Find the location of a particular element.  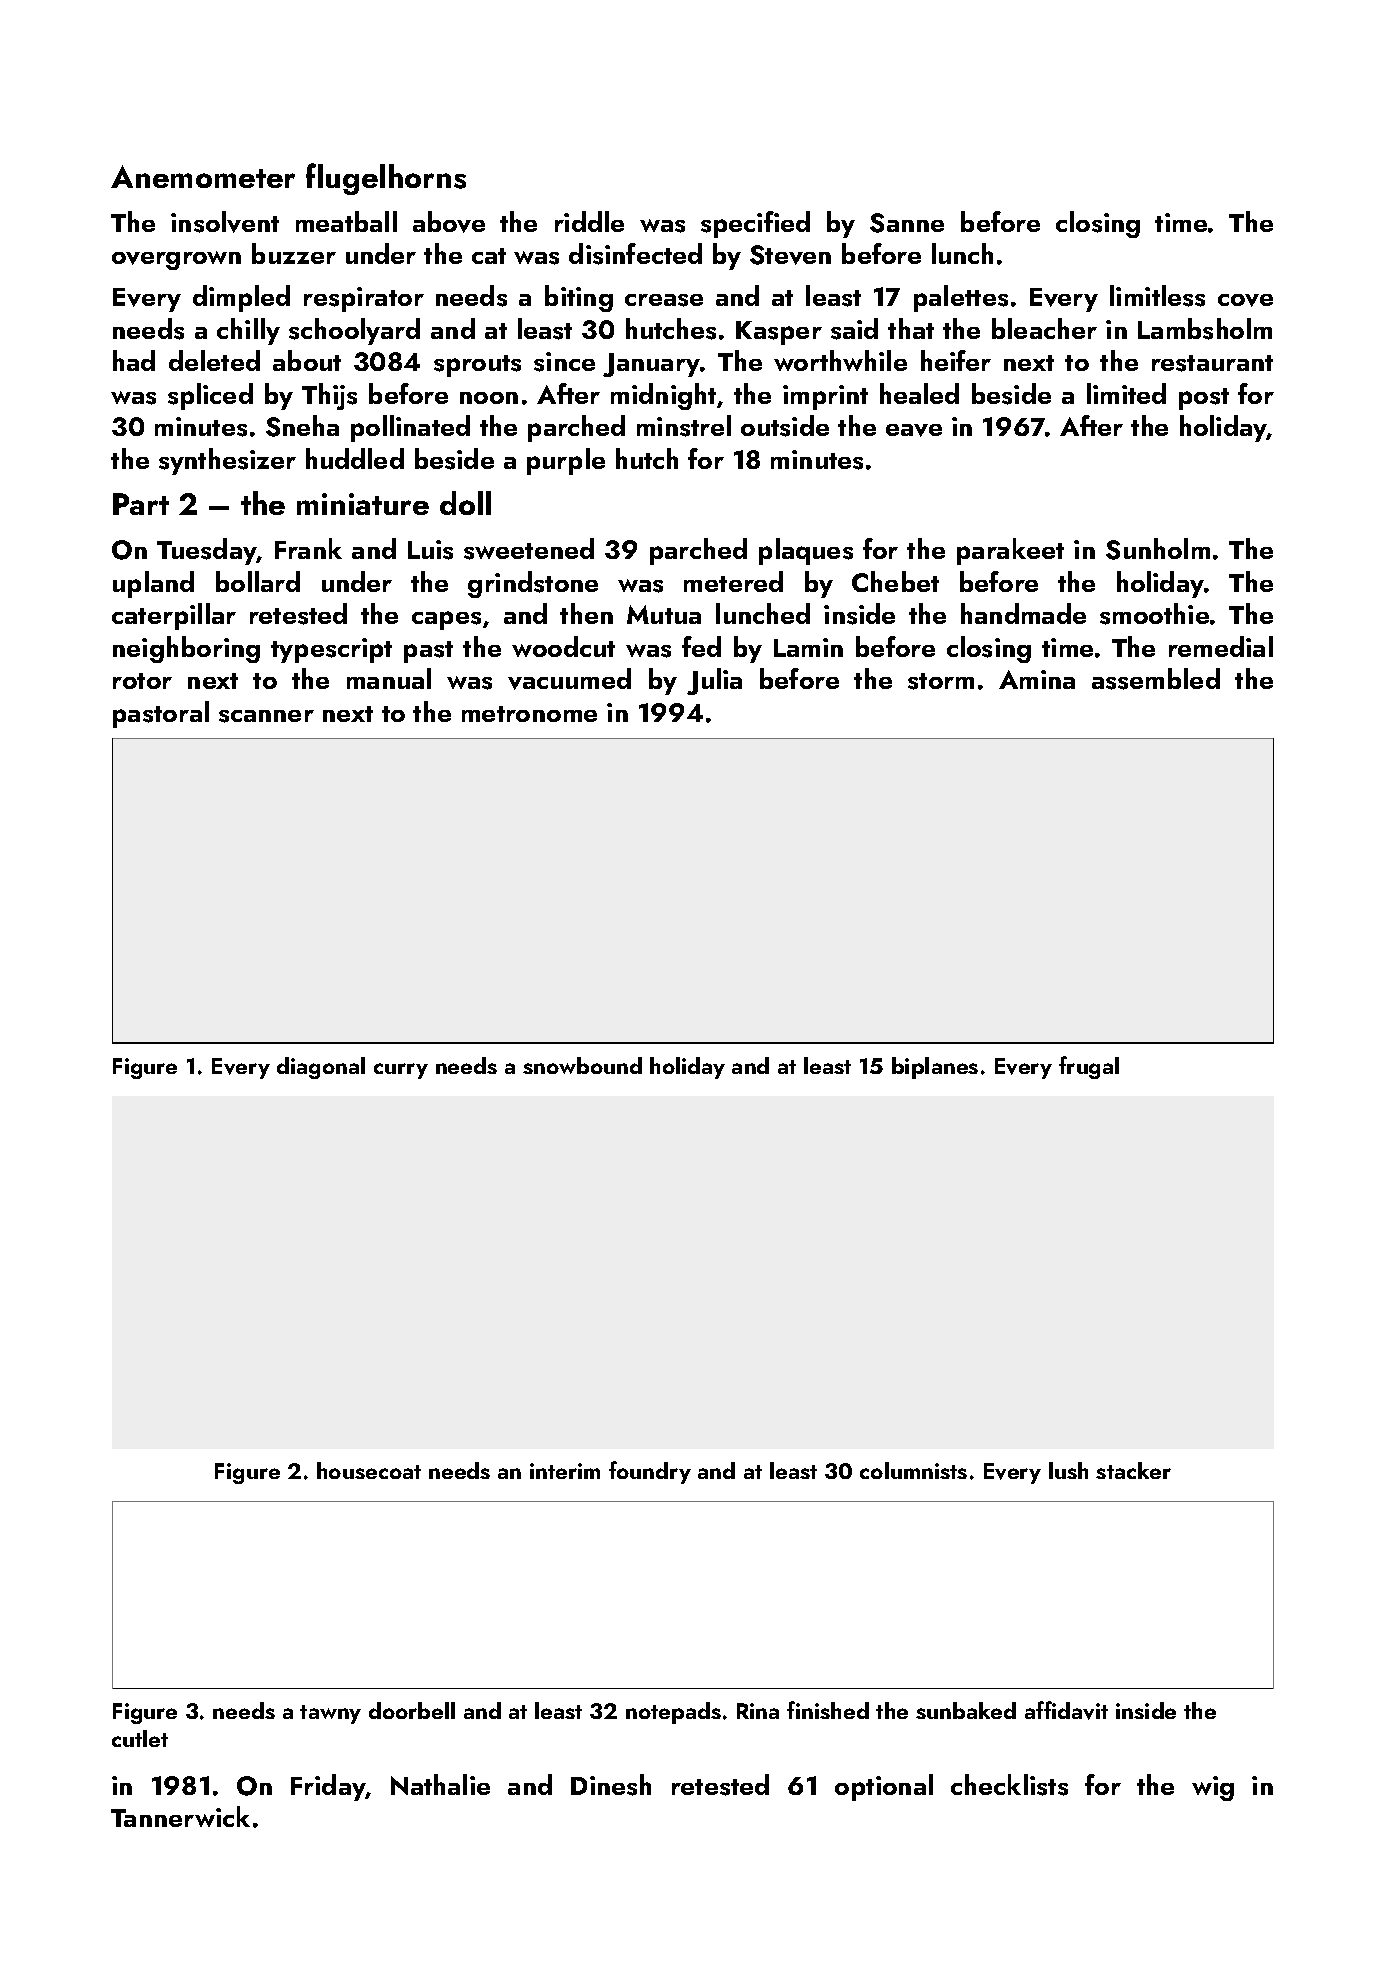

snowbound is located at coordinates (582, 1065).
